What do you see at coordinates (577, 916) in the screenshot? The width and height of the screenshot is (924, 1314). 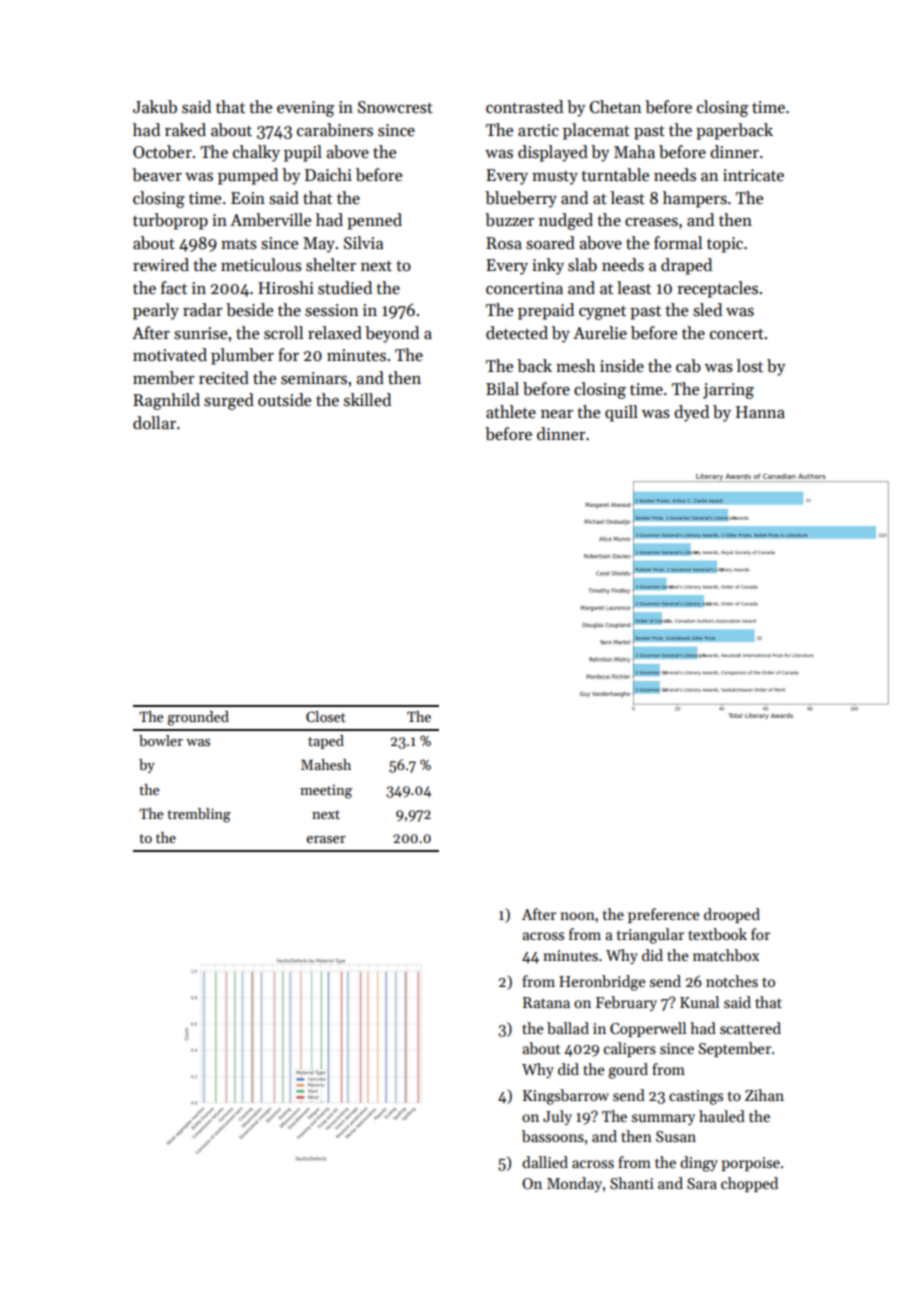 I see `noon` at bounding box center [577, 916].
